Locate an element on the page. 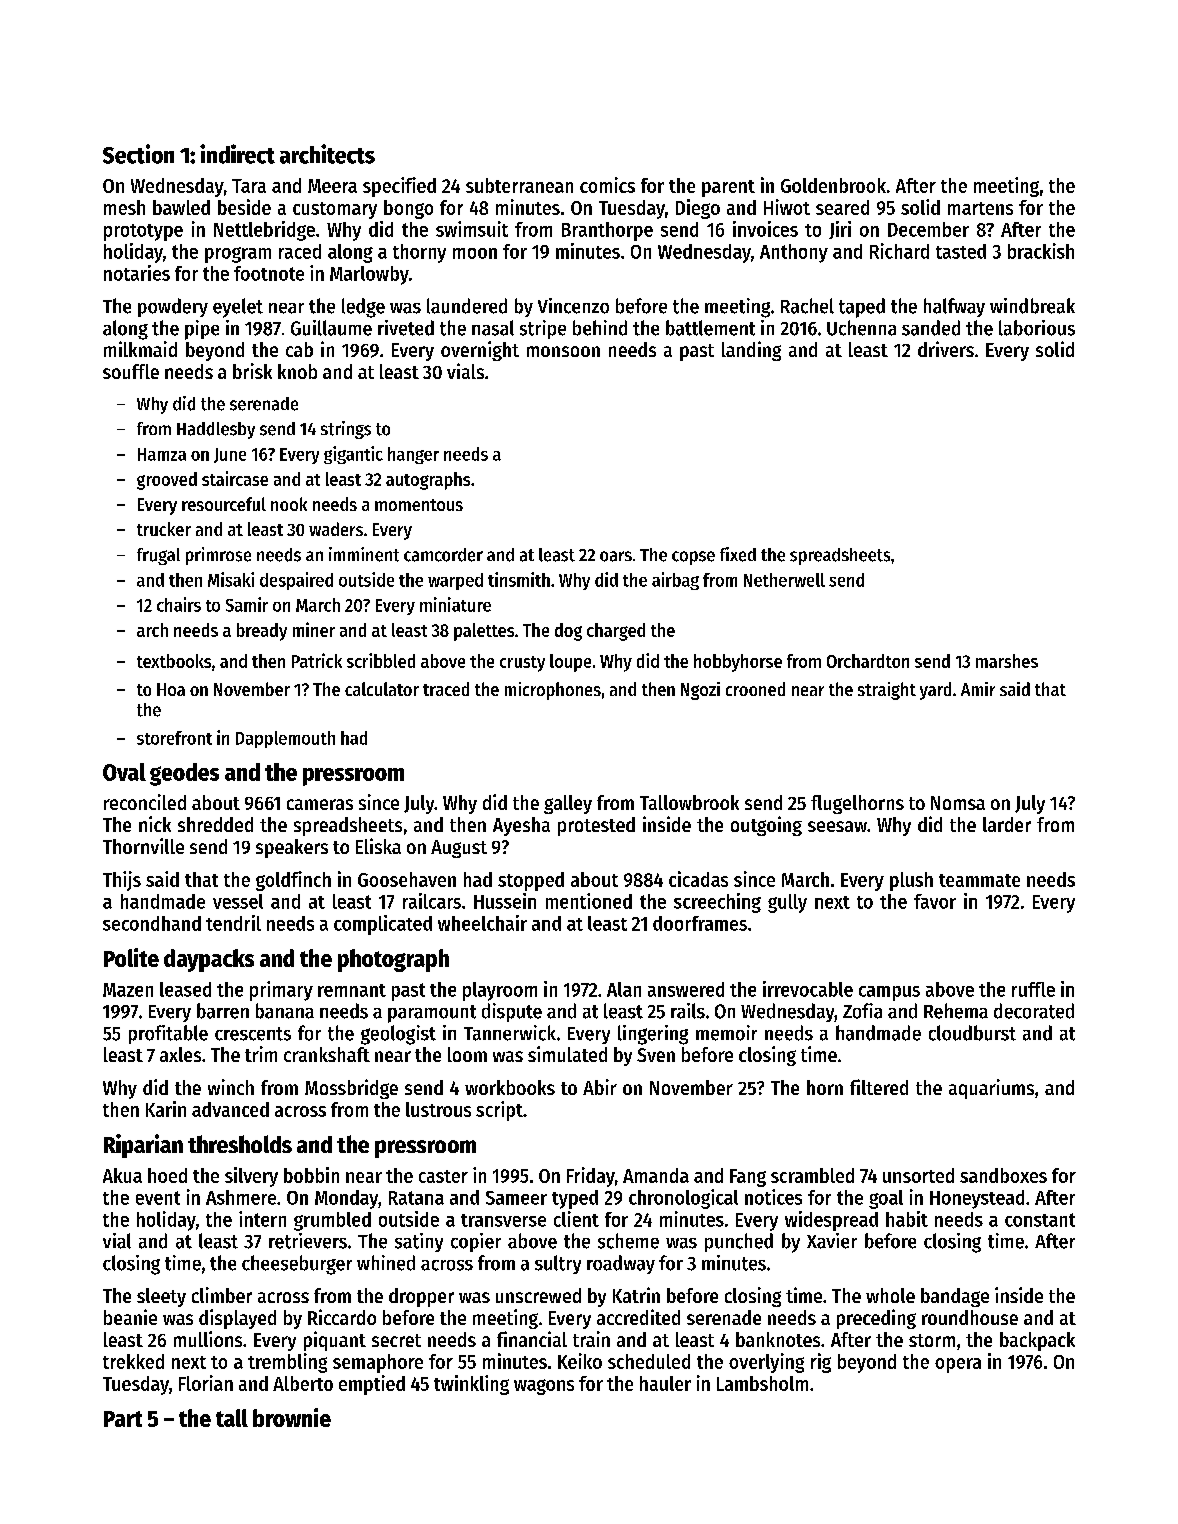 The image size is (1178, 1524). microphones is located at coordinates (553, 691).
